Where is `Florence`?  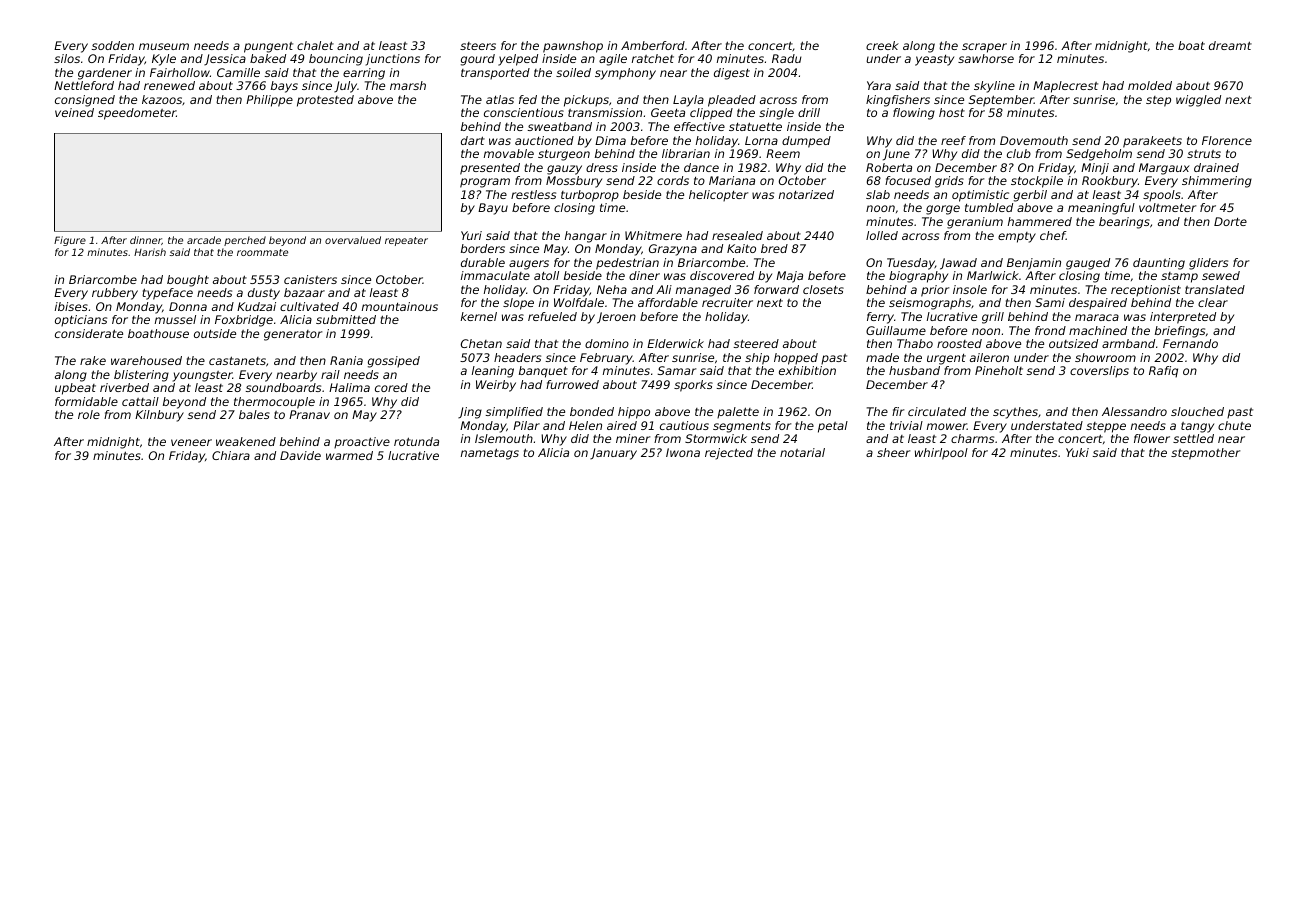
Florence is located at coordinates (1227, 140).
